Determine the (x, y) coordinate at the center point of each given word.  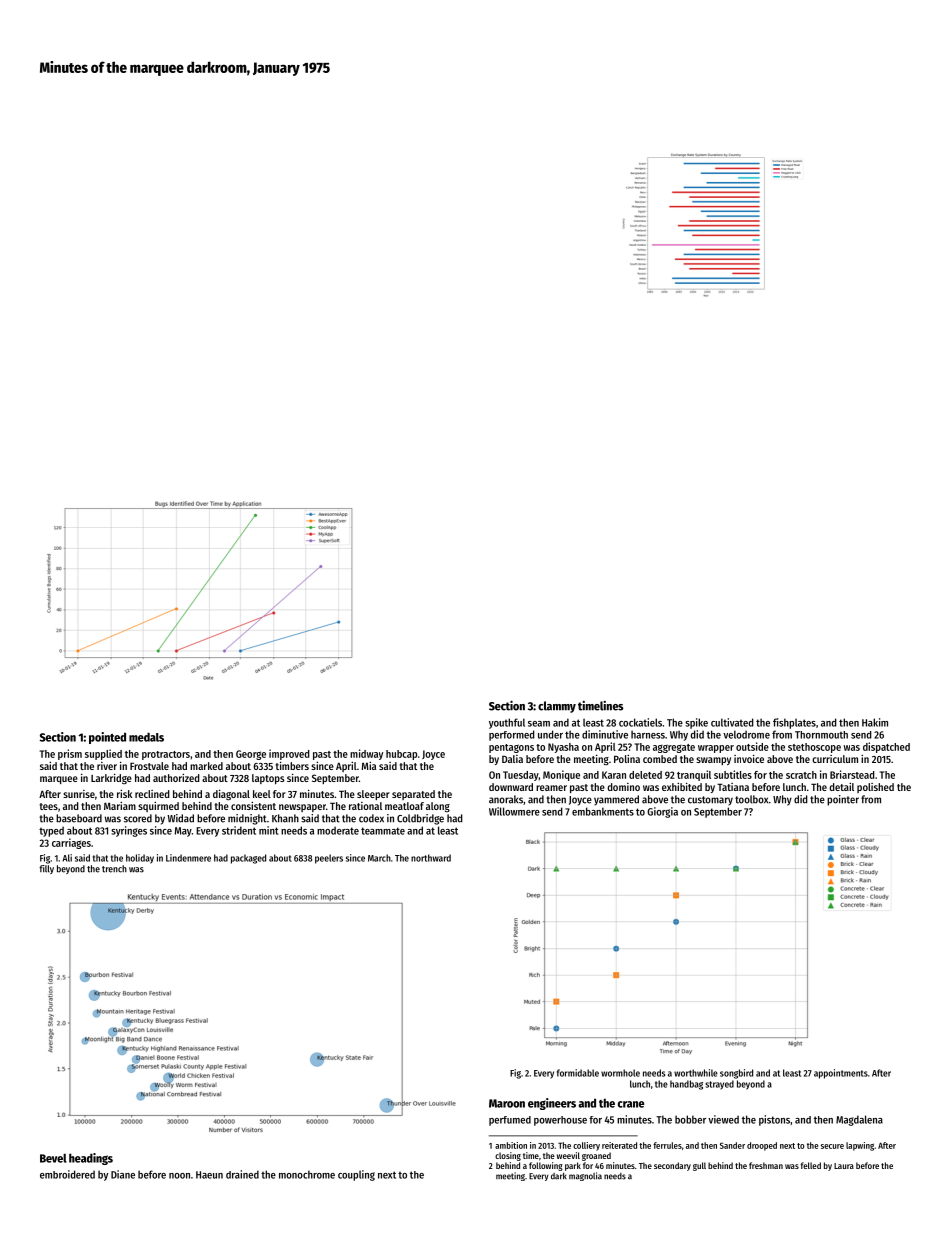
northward (431, 858)
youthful (507, 723)
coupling (356, 1175)
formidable (578, 1073)
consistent (253, 806)
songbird (736, 1074)
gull (699, 1166)
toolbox (751, 799)
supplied (103, 754)
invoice (749, 758)
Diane (123, 1174)
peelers (329, 859)
